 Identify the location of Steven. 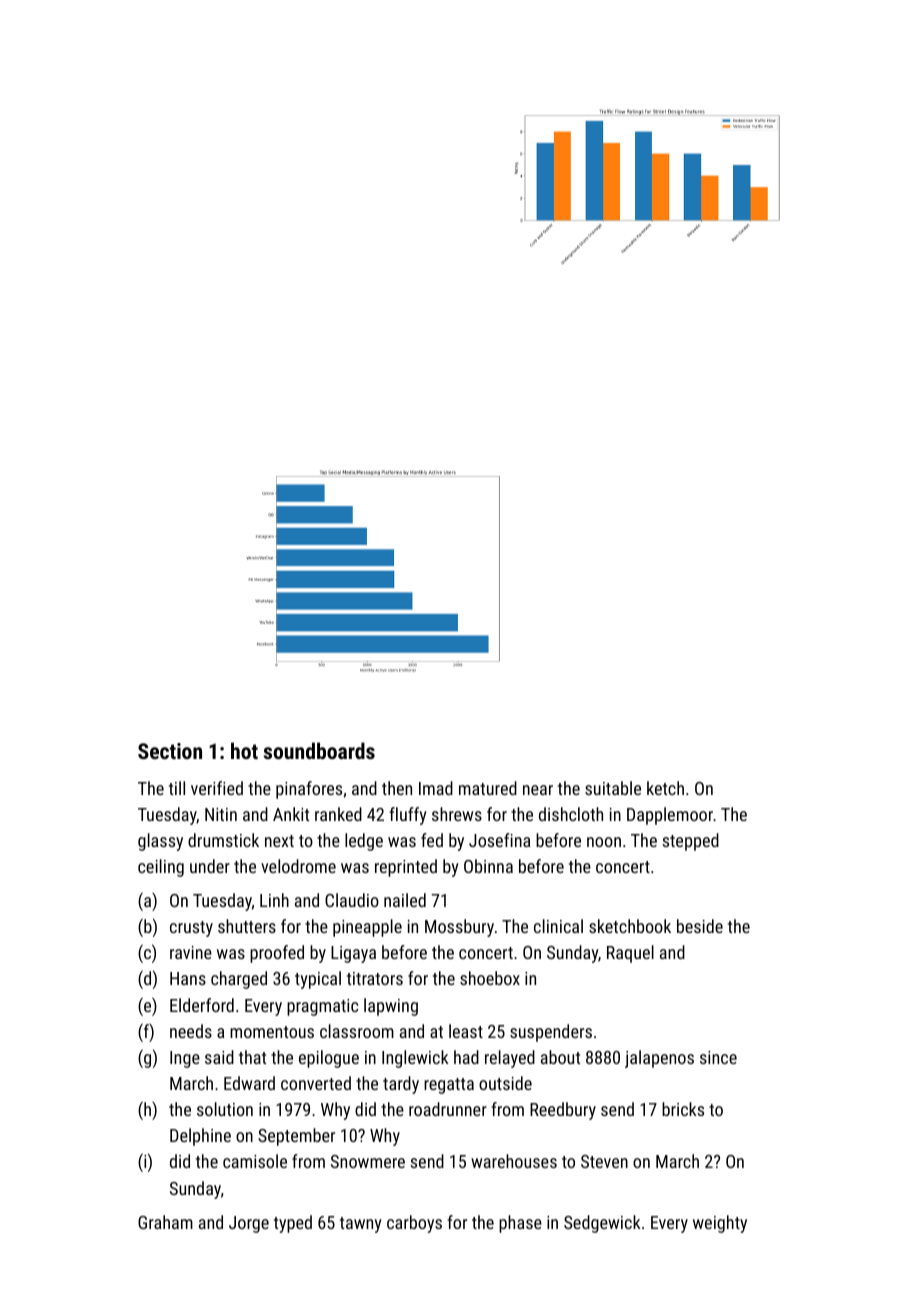
(604, 1161).
